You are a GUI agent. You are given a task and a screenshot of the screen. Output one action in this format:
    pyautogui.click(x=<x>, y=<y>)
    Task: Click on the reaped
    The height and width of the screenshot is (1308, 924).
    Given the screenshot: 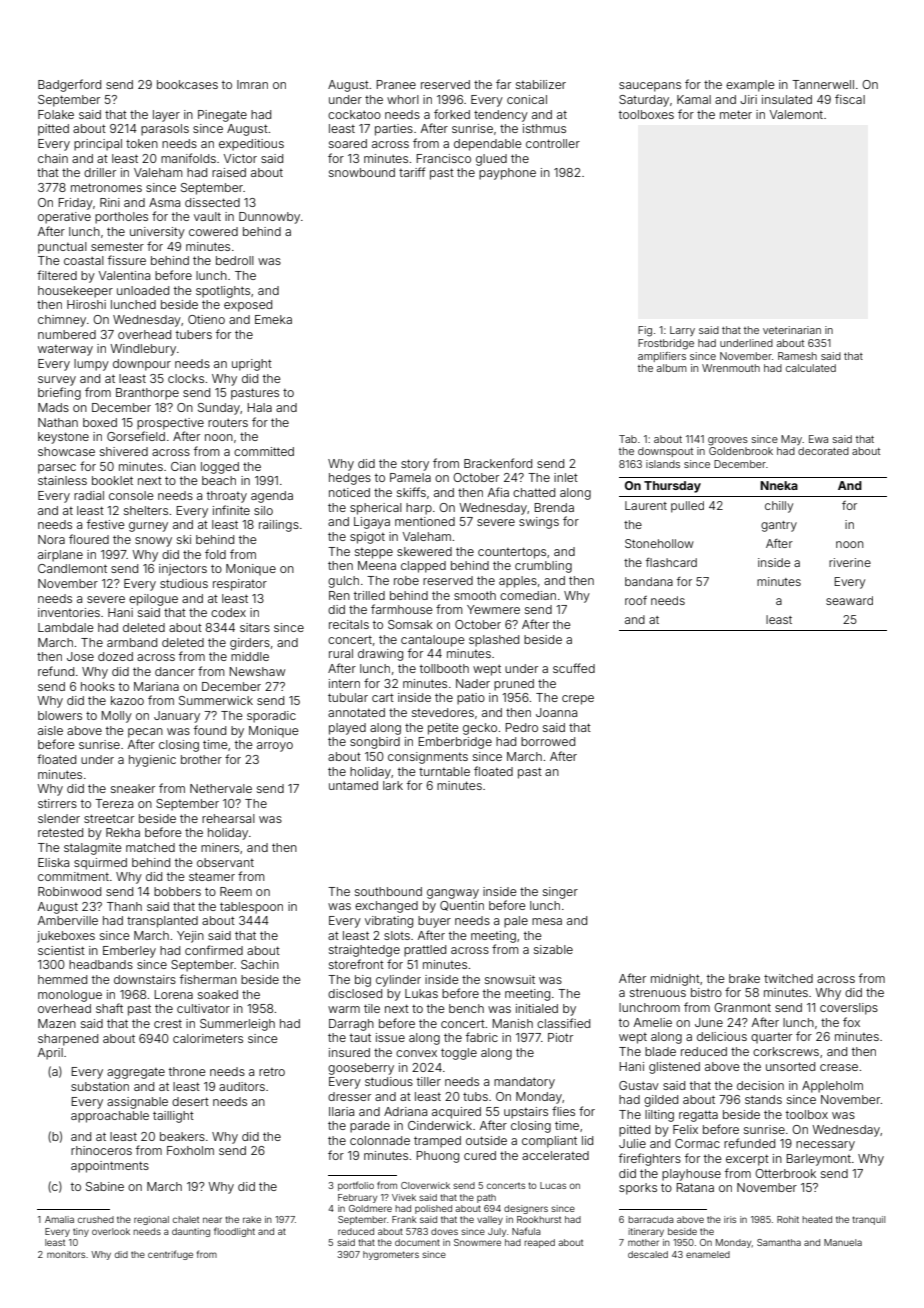 What is the action you would take?
    pyautogui.click(x=539, y=1243)
